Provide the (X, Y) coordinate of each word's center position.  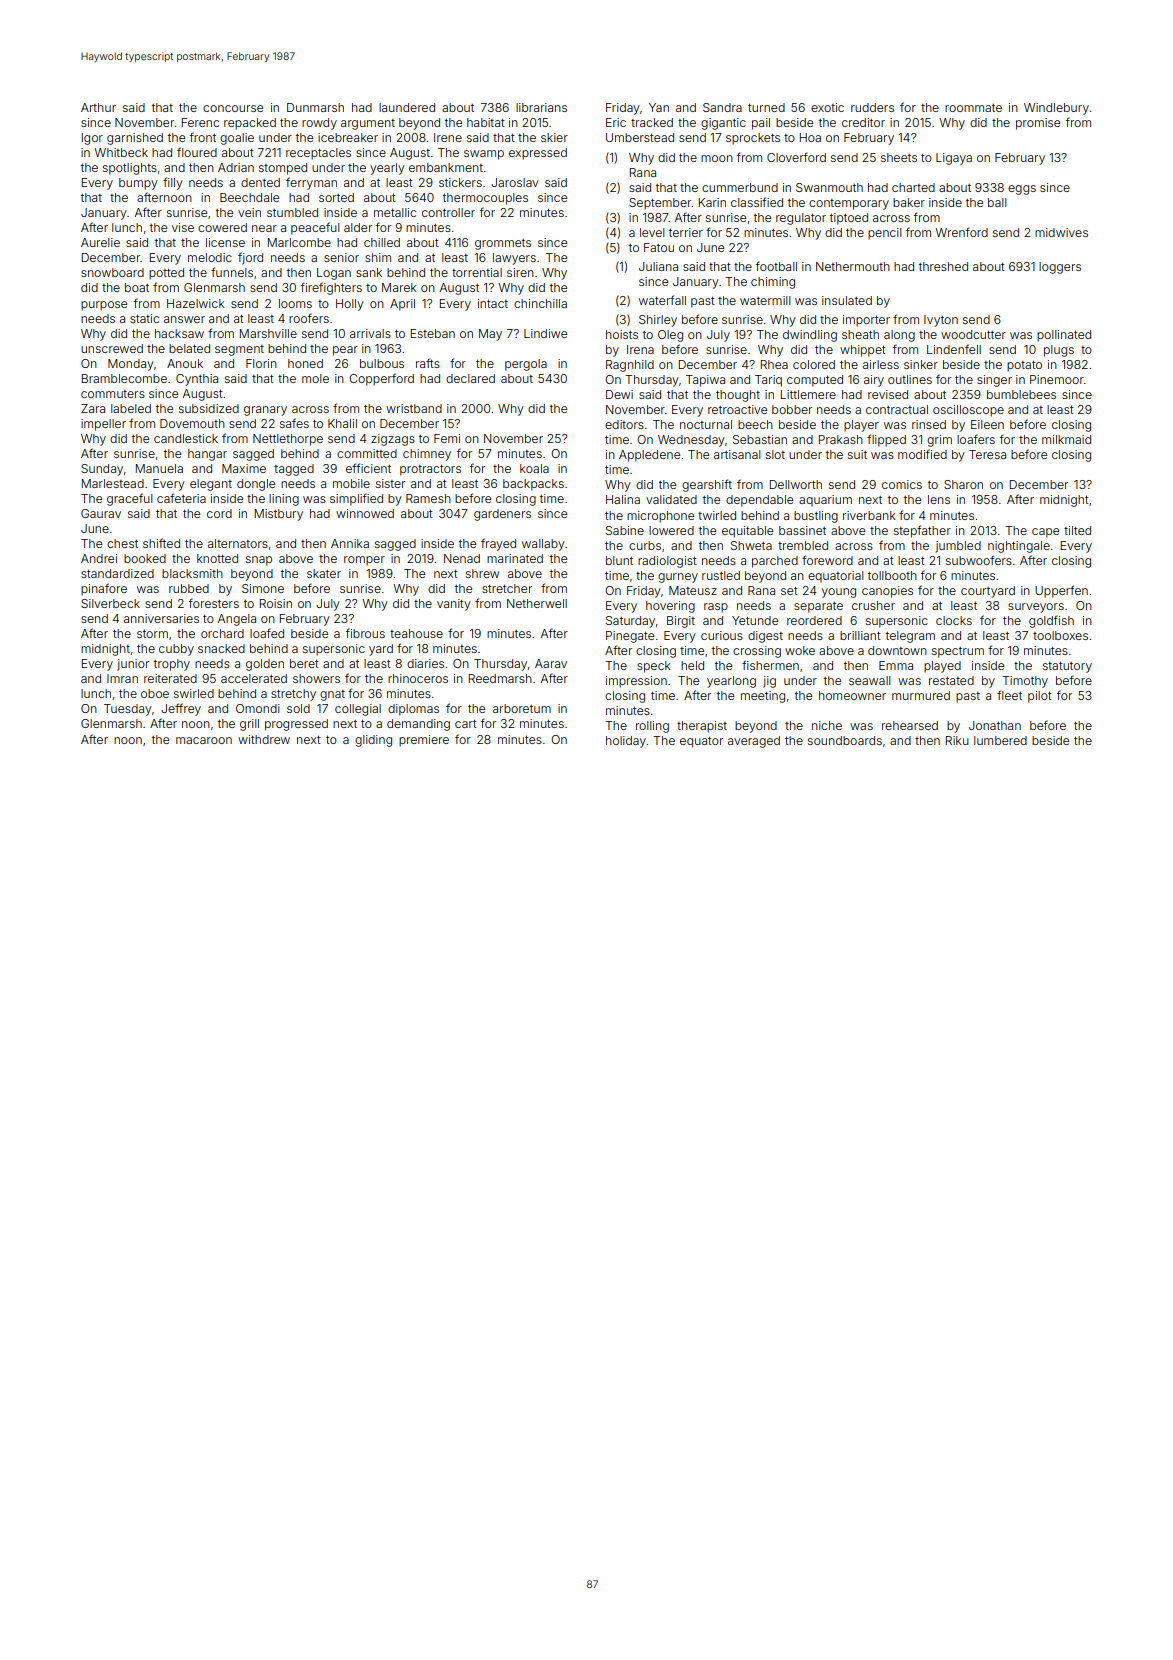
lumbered (1000, 740)
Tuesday (128, 710)
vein (249, 212)
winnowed (365, 513)
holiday (626, 742)
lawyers (514, 259)
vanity (454, 605)
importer (866, 321)
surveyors (1036, 608)
